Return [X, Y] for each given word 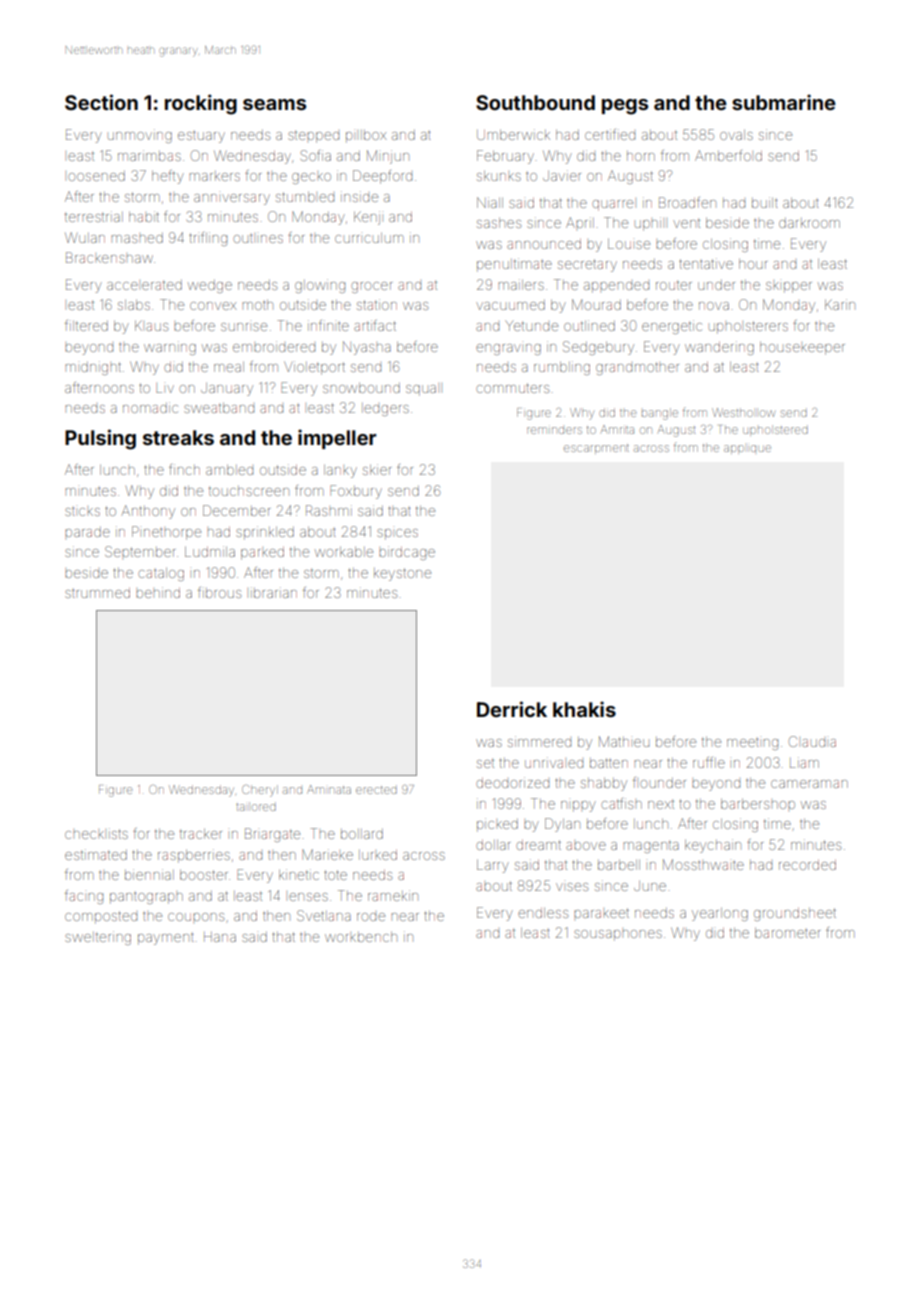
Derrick [512, 709]
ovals [736, 135]
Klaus [151, 325]
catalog [161, 574]
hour [753, 264]
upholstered [775, 430]
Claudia [812, 741]
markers [214, 176]
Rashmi [329, 510]
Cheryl [260, 791]
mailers [521, 284]
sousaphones [618, 935]
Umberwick [513, 134]
